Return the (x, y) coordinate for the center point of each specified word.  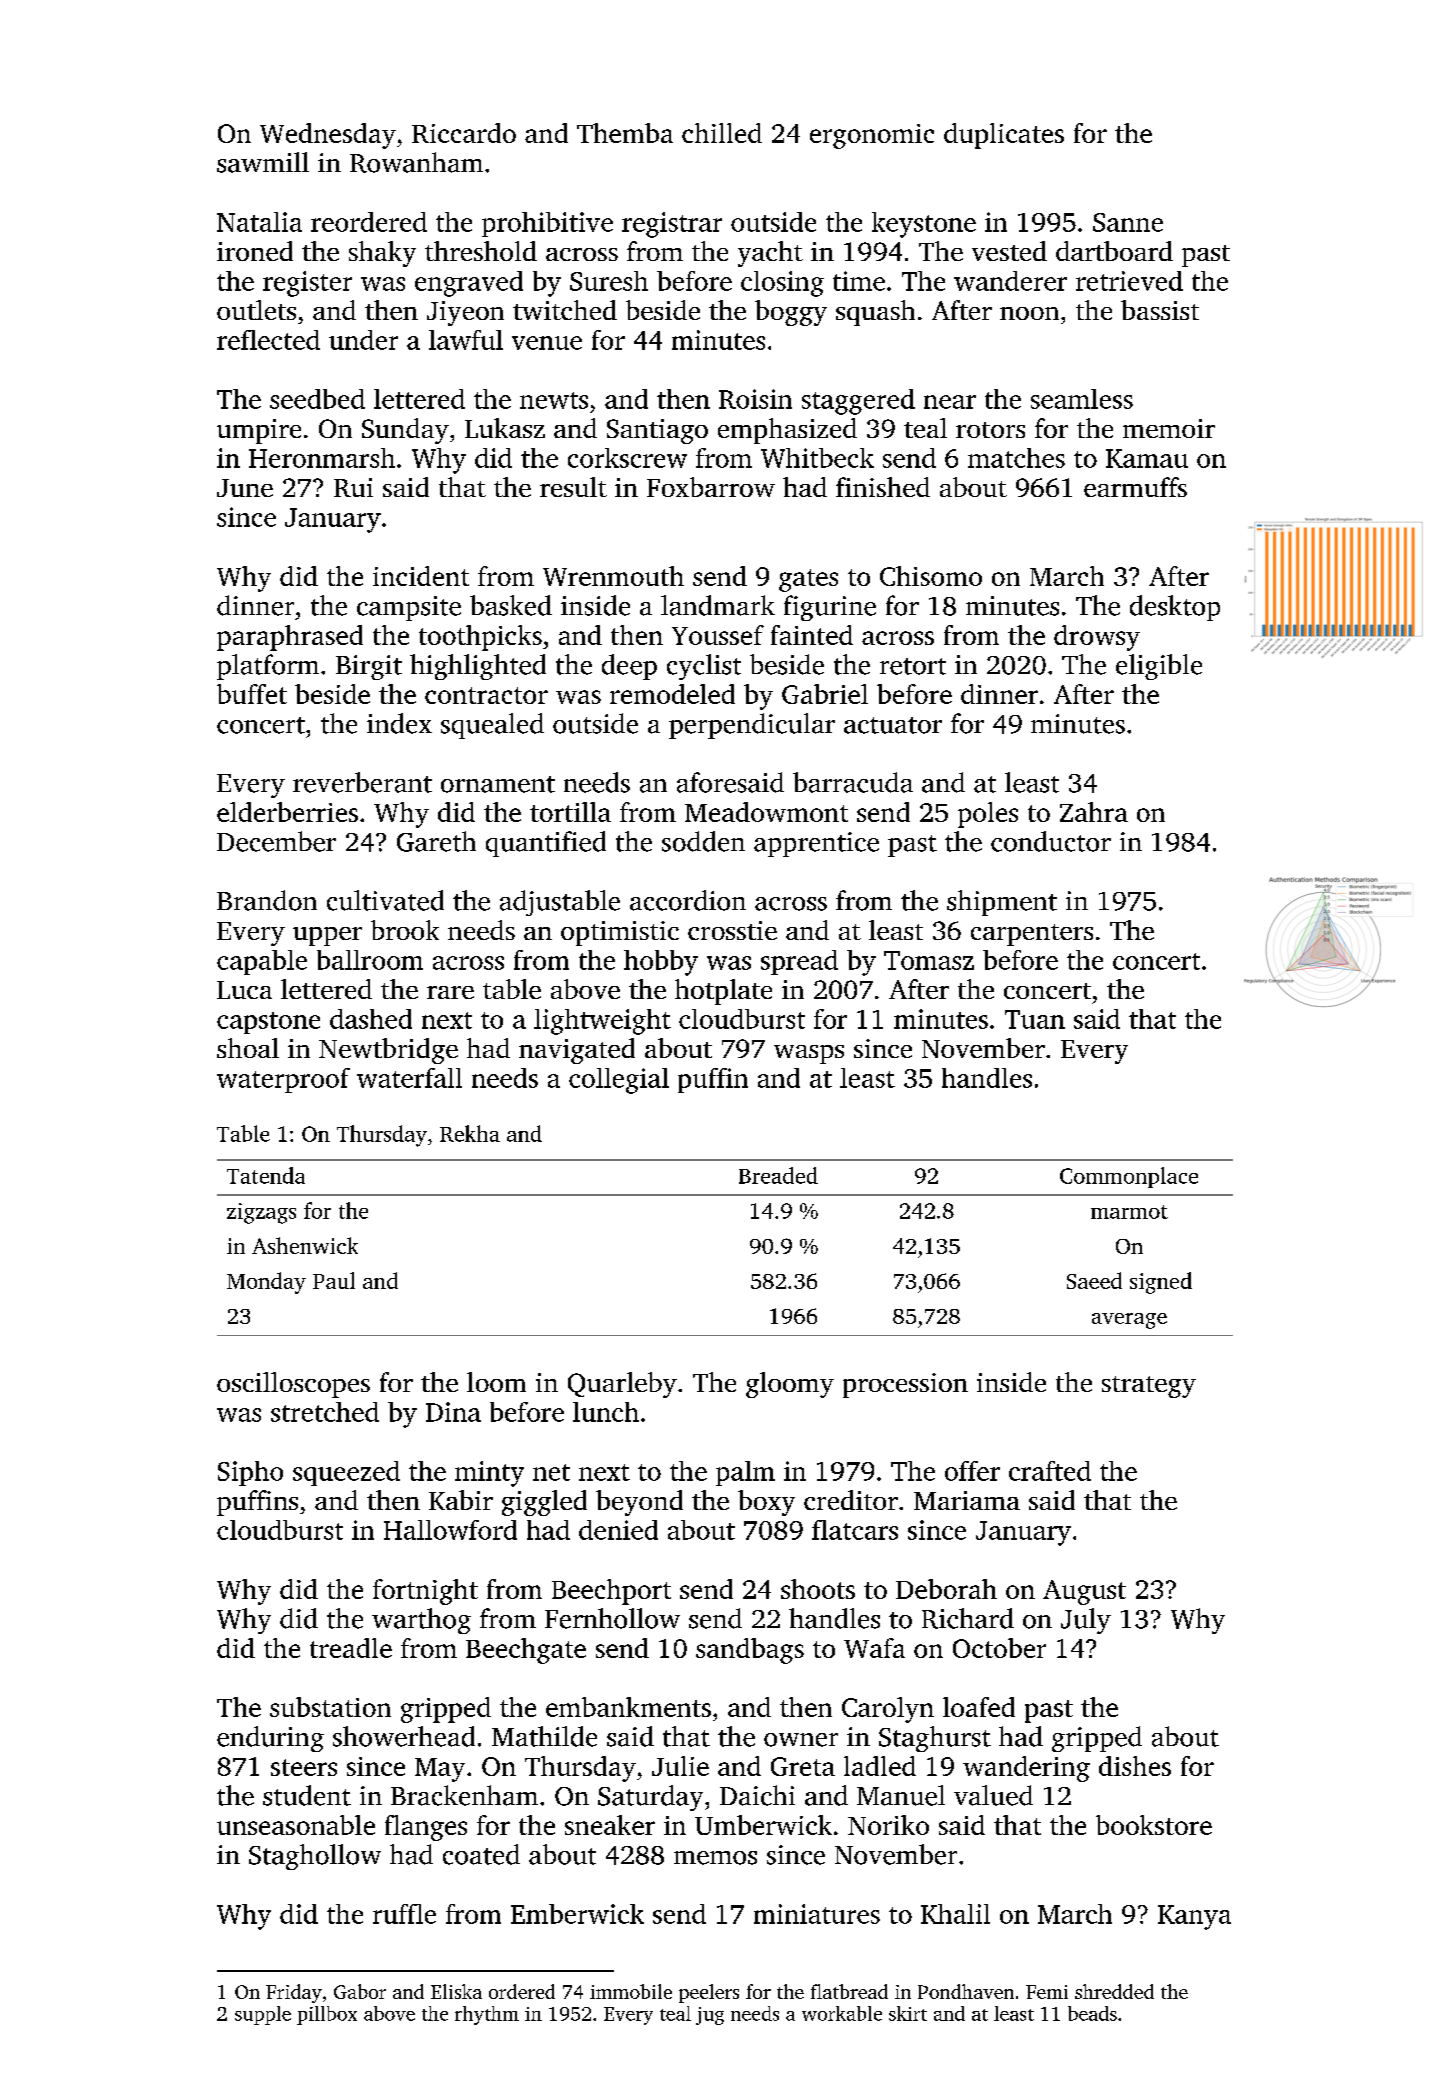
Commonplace (1129, 1177)
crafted (1050, 1471)
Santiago (657, 431)
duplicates (1004, 136)
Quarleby (622, 1385)
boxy (766, 1503)
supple (263, 2015)
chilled (722, 133)
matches (1016, 458)
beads (1092, 2013)
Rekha (470, 1133)
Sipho (250, 1473)
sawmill (263, 162)
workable (842, 2013)
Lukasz (505, 428)
